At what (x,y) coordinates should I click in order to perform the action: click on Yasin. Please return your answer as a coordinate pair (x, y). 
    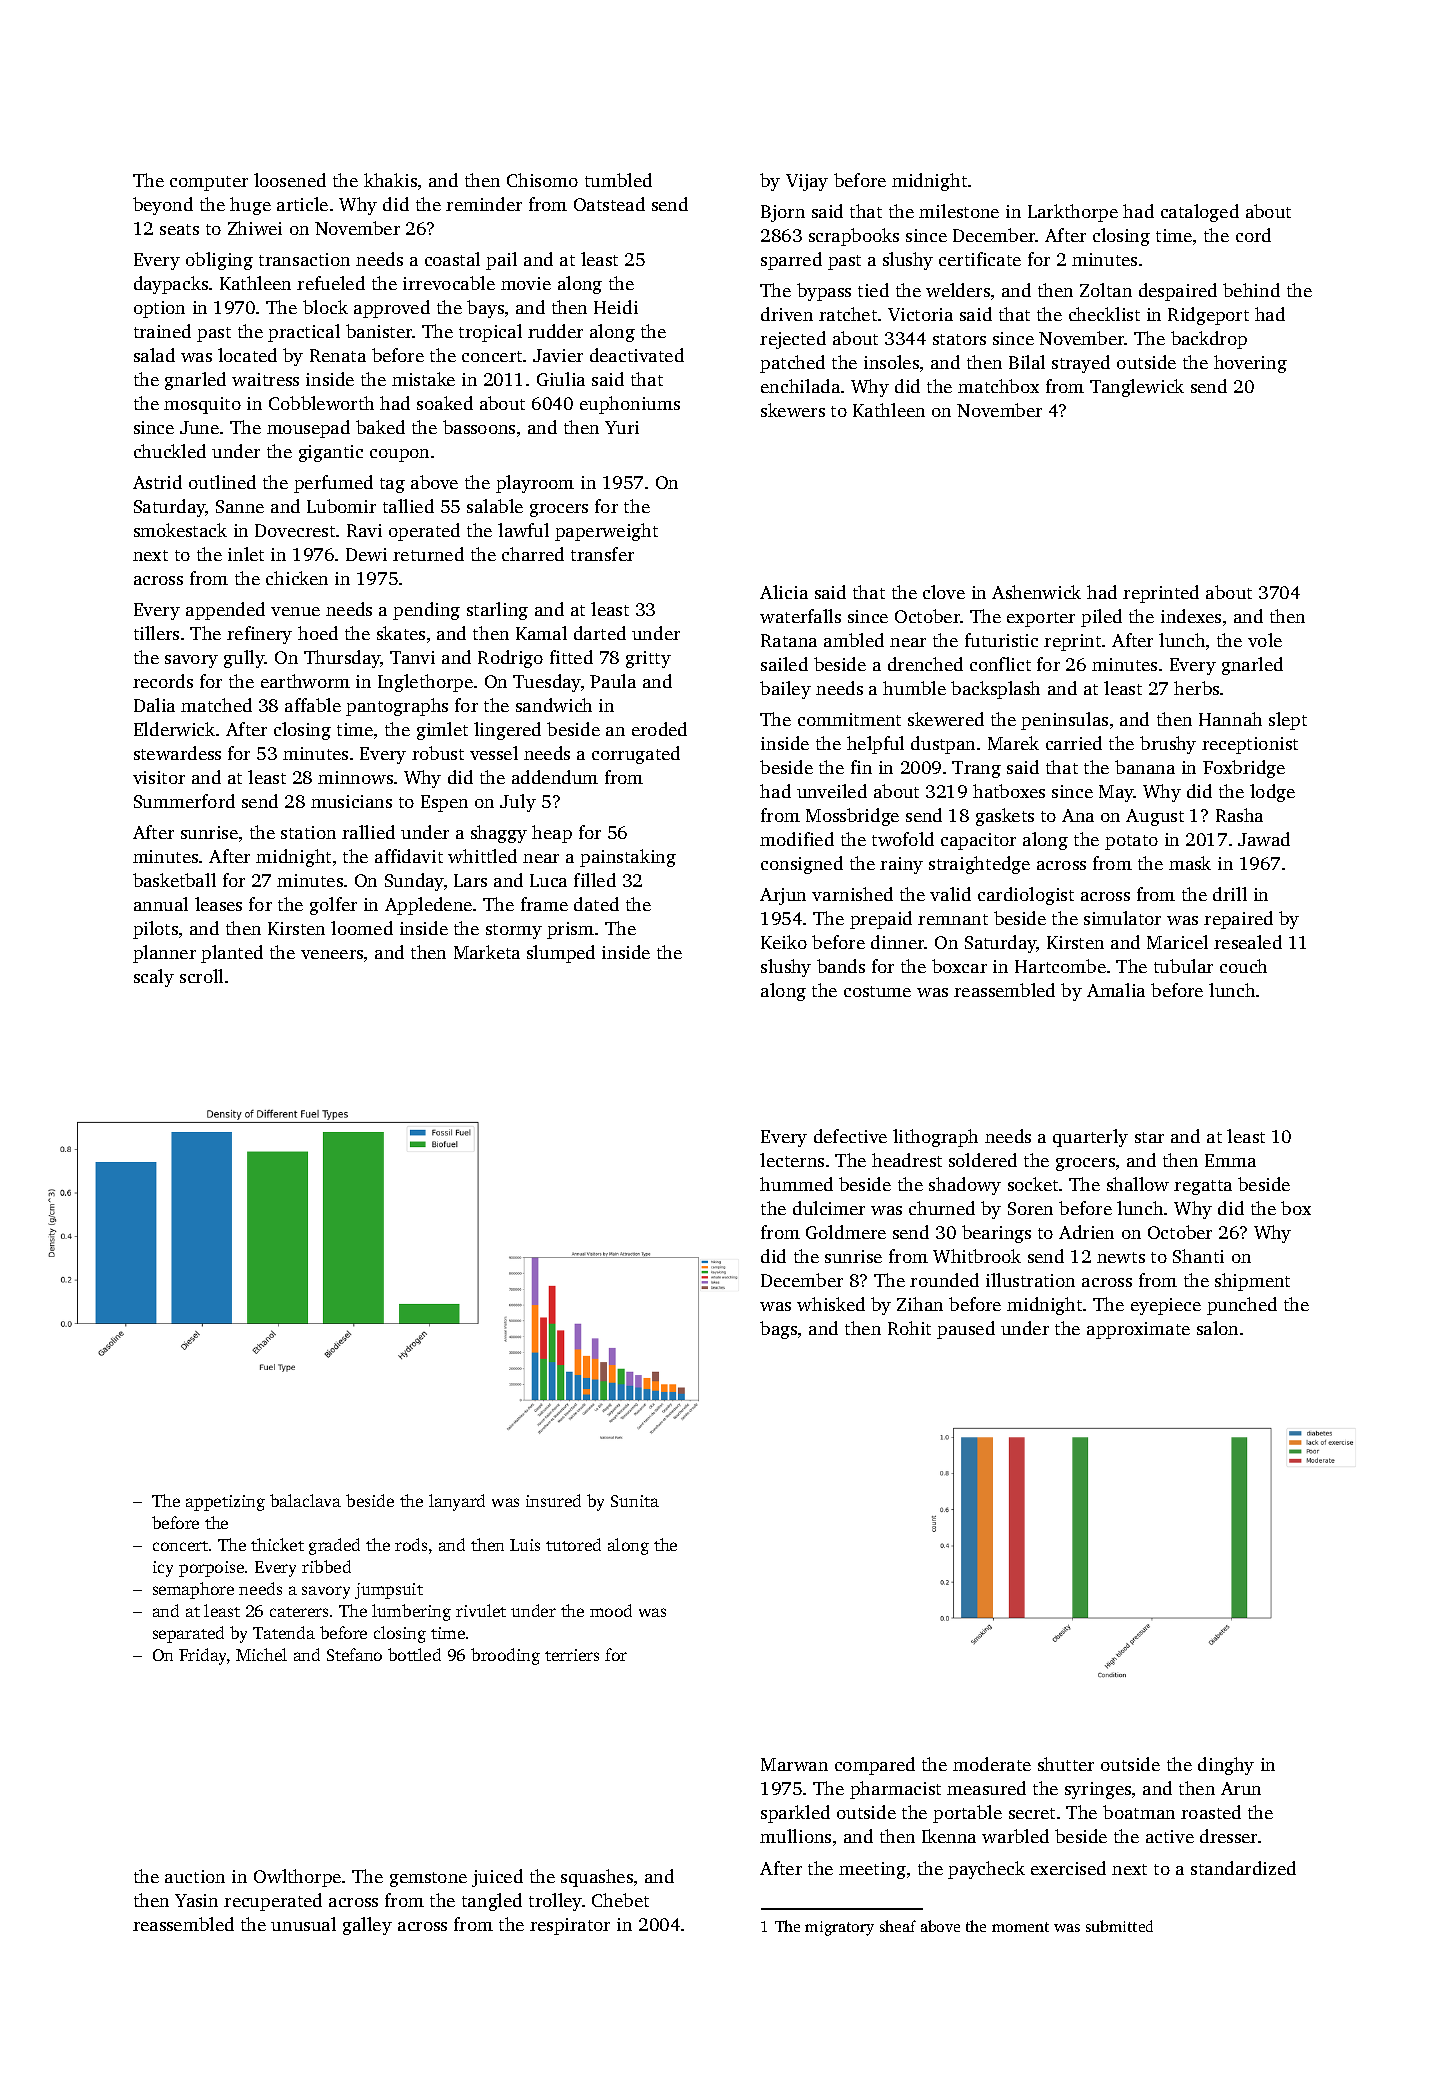
    Looking at the image, I should click on (196, 1900).
